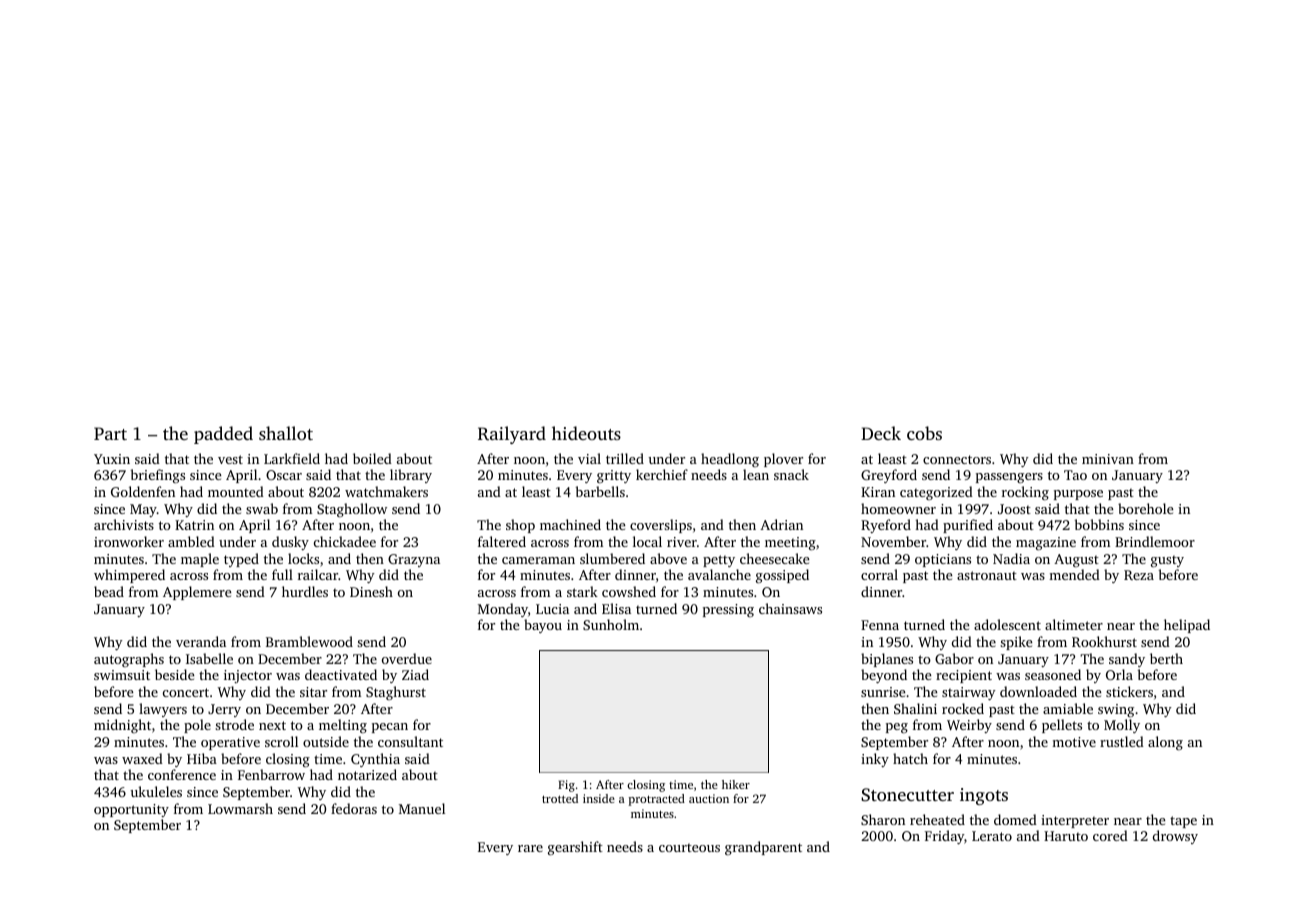 The image size is (1308, 924). Describe the element at coordinates (407, 658) in the screenshot. I see `overdue` at that location.
